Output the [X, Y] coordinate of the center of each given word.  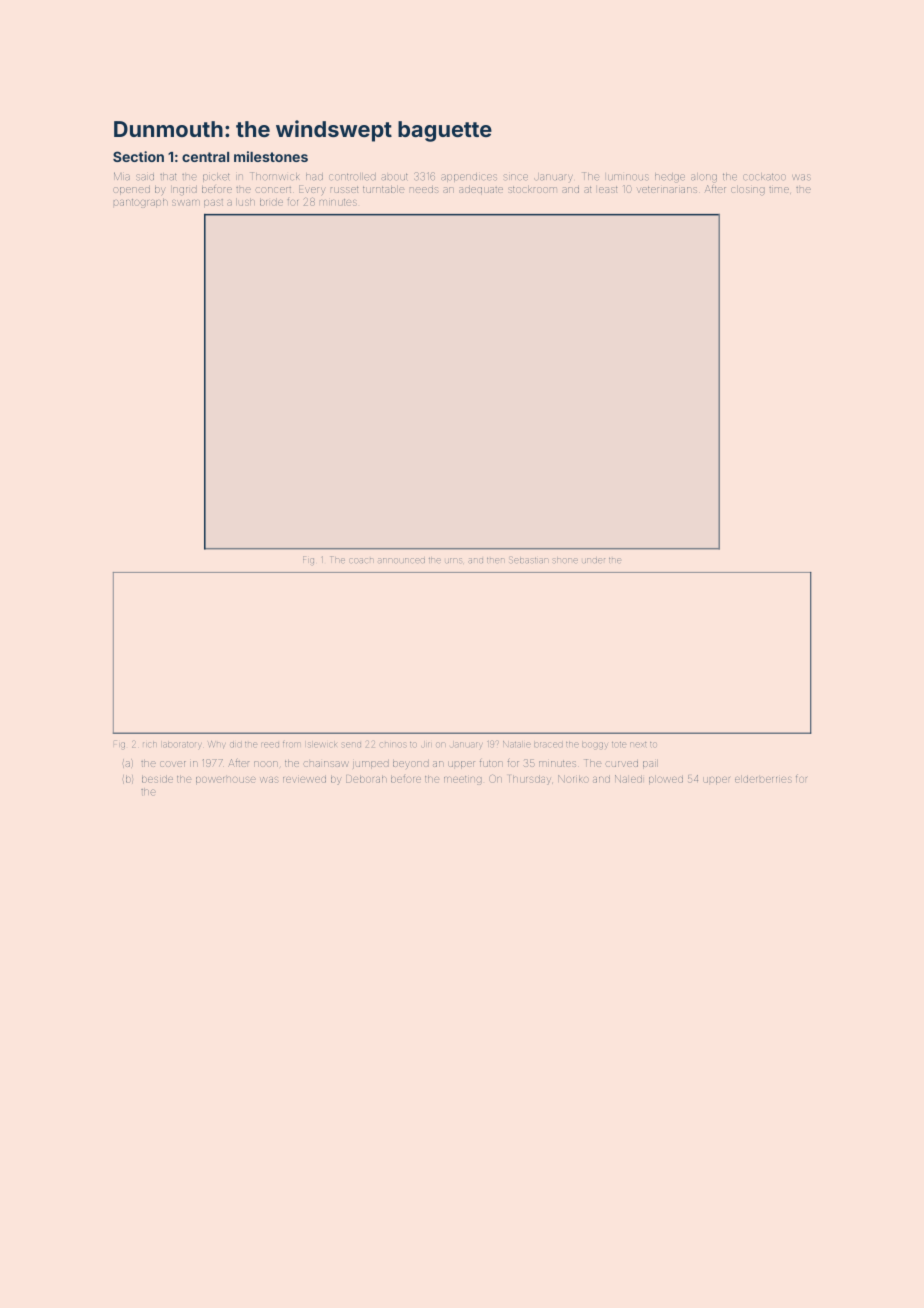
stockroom [532, 189]
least [608, 189]
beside [157, 779]
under [593, 560]
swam [186, 203]
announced [401, 560]
